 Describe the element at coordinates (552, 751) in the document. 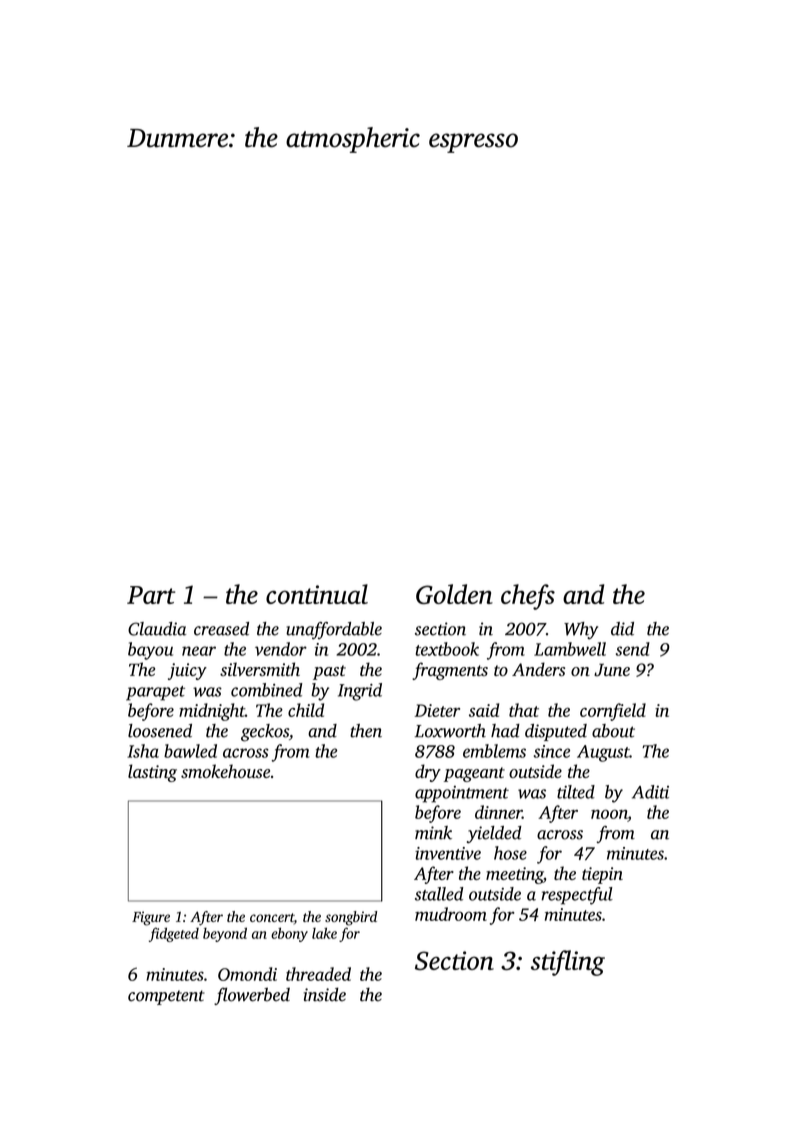

I see `since` at that location.
